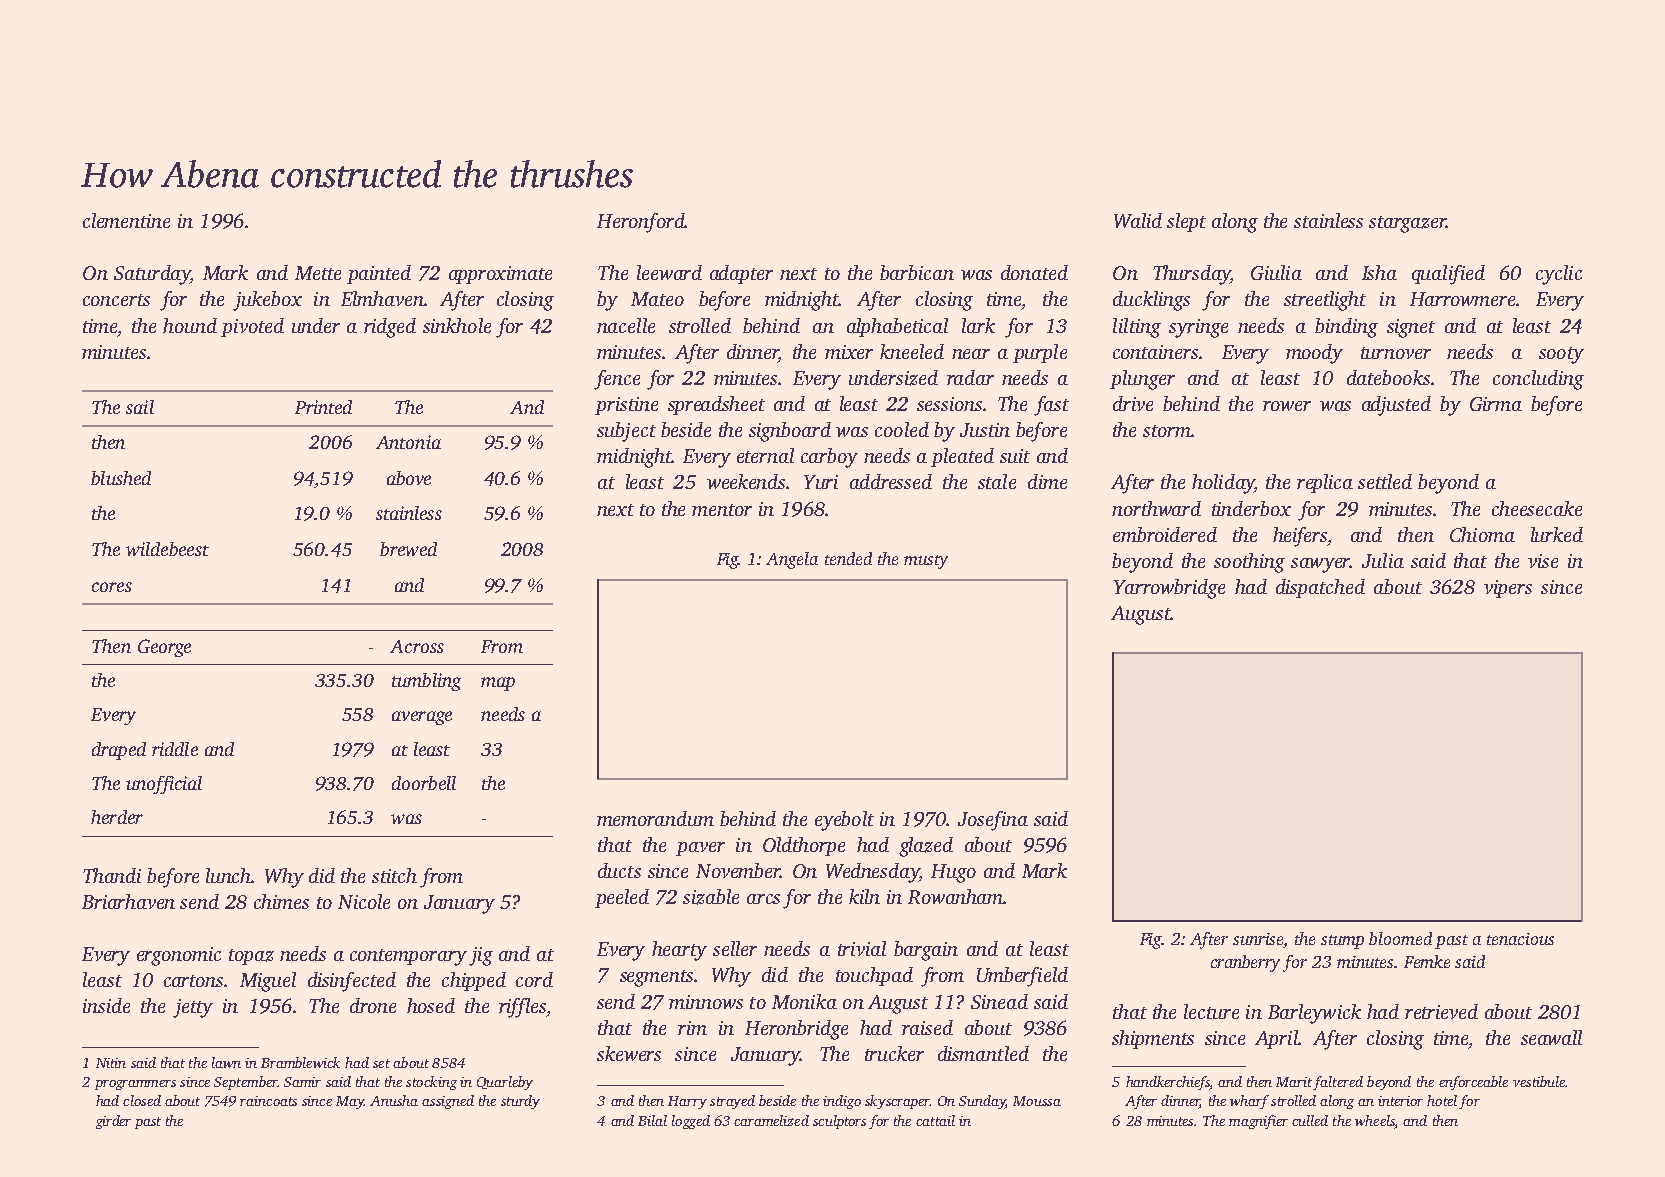 The width and height of the screenshot is (1665, 1177). Describe the element at coordinates (1375, 1120) in the screenshot. I see `wheels` at that location.
